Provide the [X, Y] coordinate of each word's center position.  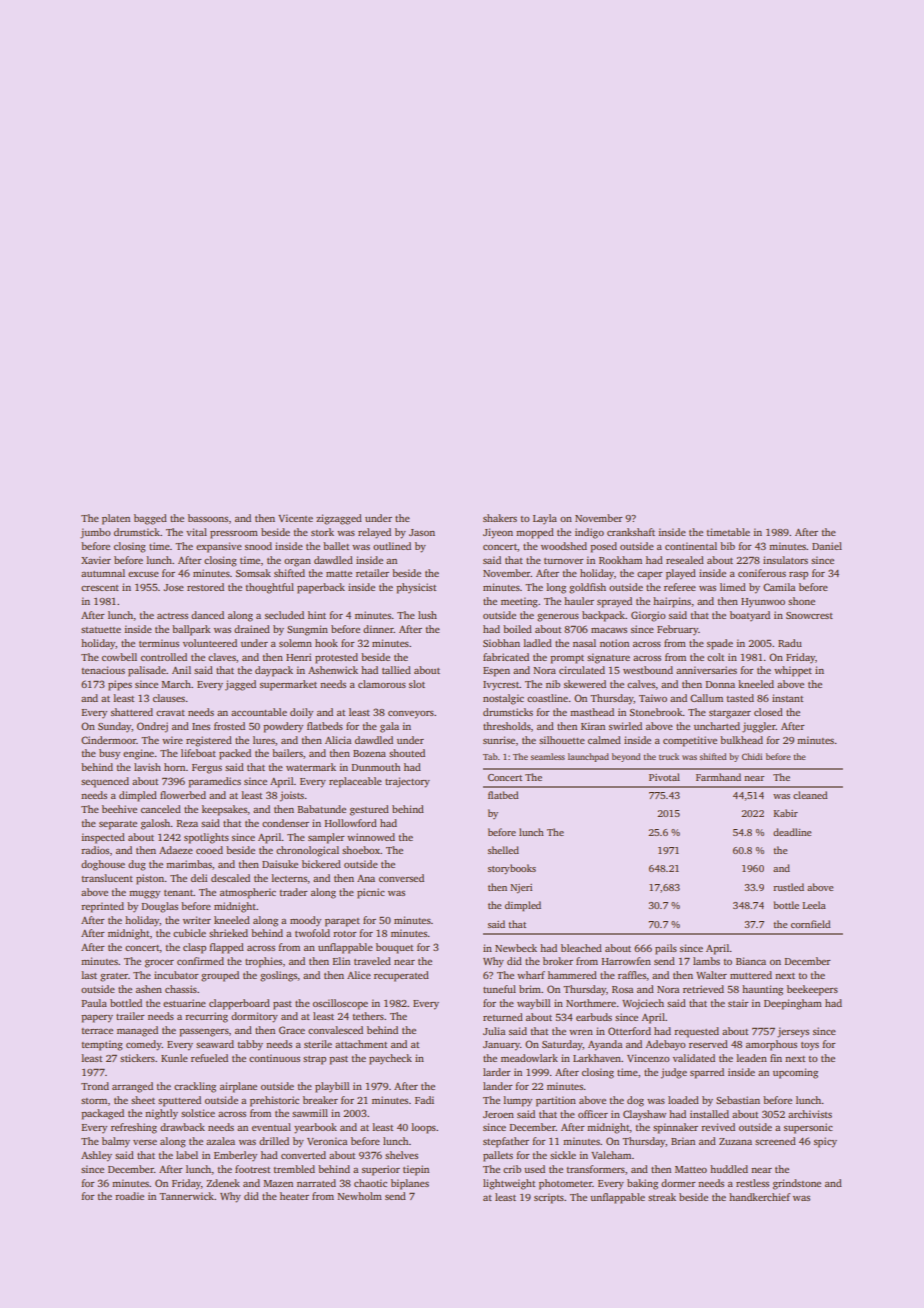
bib [727, 546]
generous [558, 618]
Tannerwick [186, 1196]
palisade [147, 671]
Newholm [359, 1196]
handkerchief [759, 1197]
